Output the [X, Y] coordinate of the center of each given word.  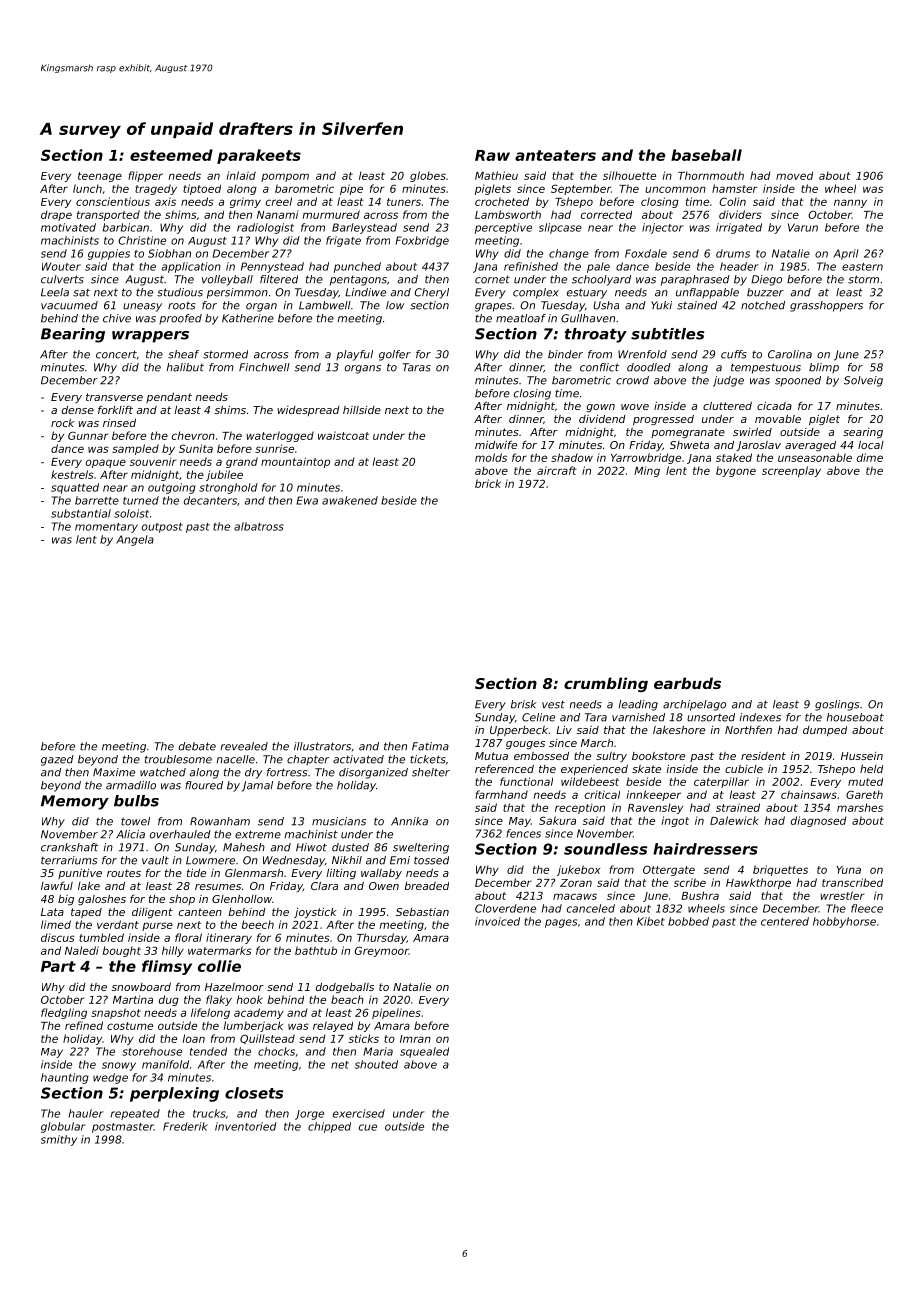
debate [197, 746]
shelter [431, 772]
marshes [860, 807]
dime [870, 457]
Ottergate [669, 870]
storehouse [152, 1051]
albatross [259, 526]
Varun [803, 227]
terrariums [69, 860]
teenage [100, 177]
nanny [850, 203]
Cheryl [431, 293]
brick [488, 483]
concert [116, 354]
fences [523, 833]
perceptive [503, 228]
